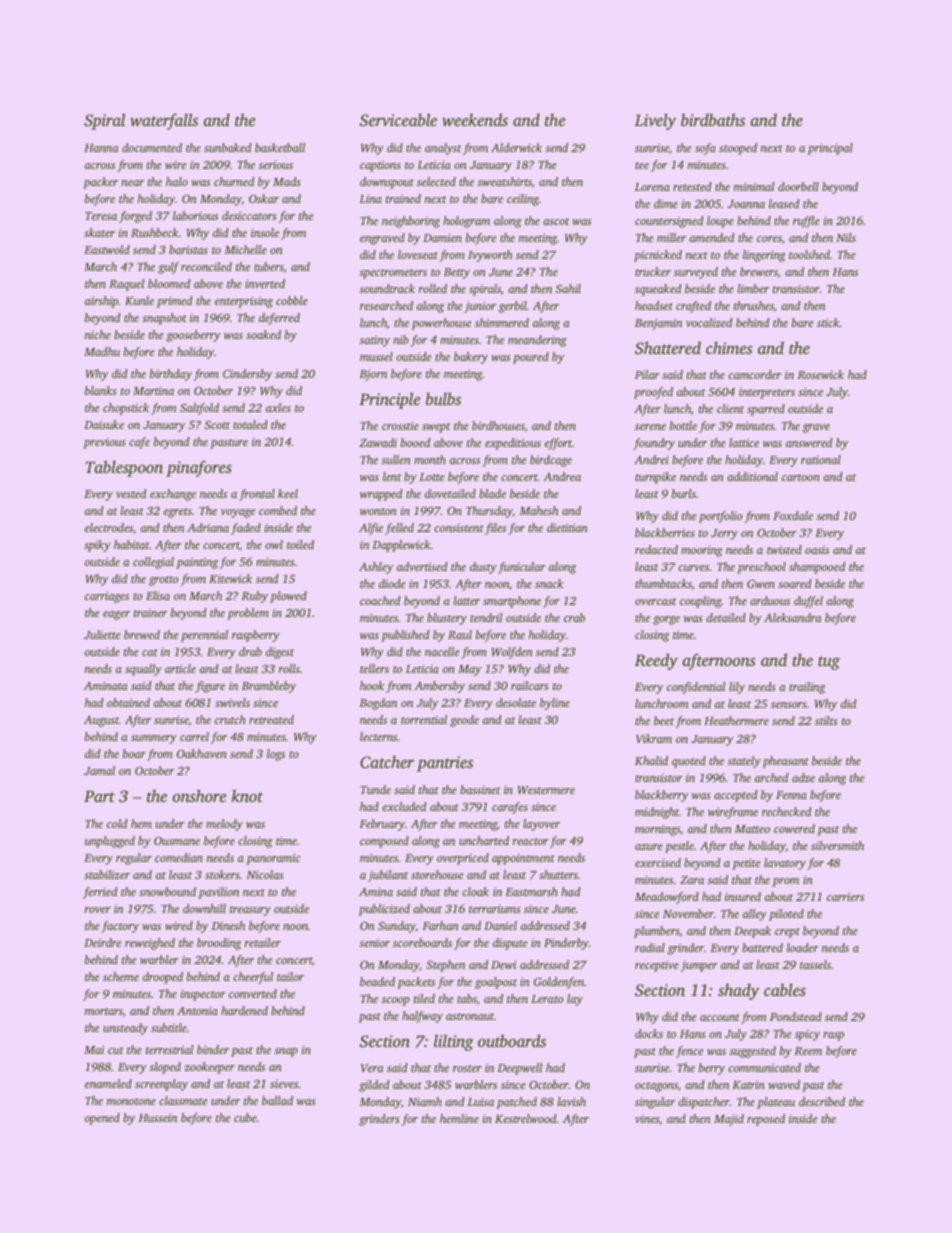 Image resolution: width=952 pixels, height=1233 pixels. What do you see at coordinates (153, 563) in the page?
I see `collegial` at bounding box center [153, 563].
